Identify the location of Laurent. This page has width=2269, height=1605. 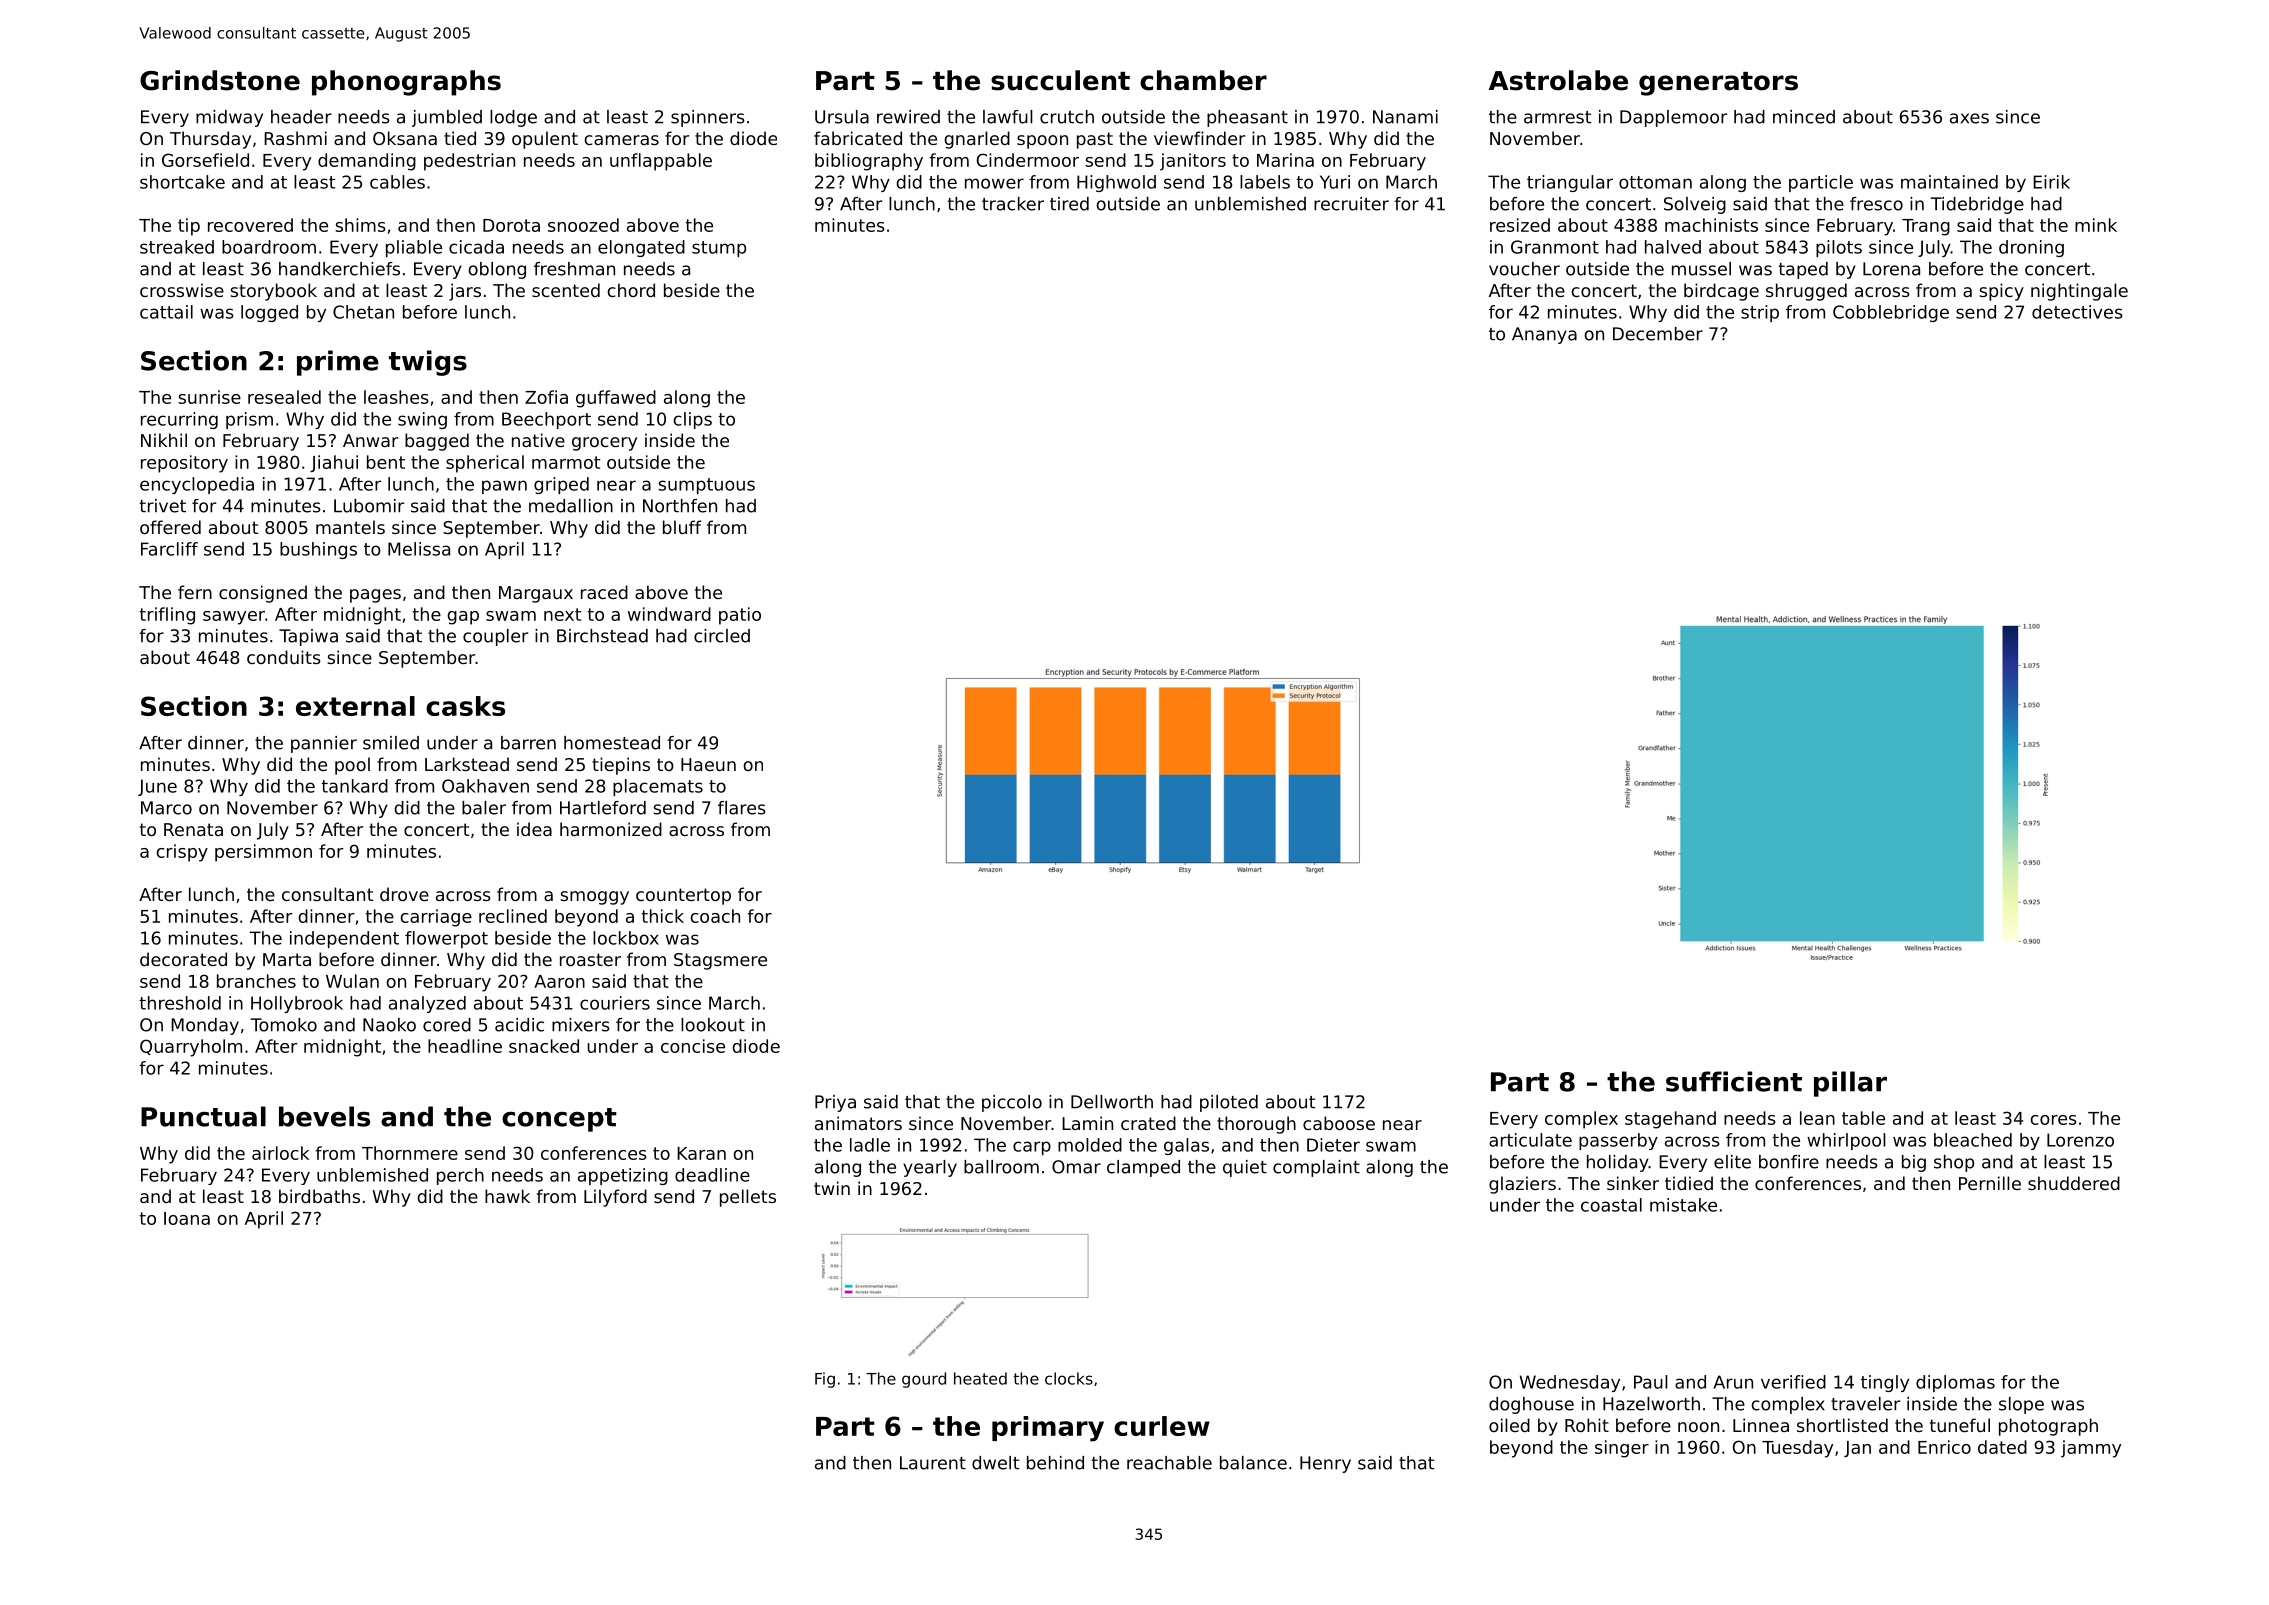
(933, 1463).
